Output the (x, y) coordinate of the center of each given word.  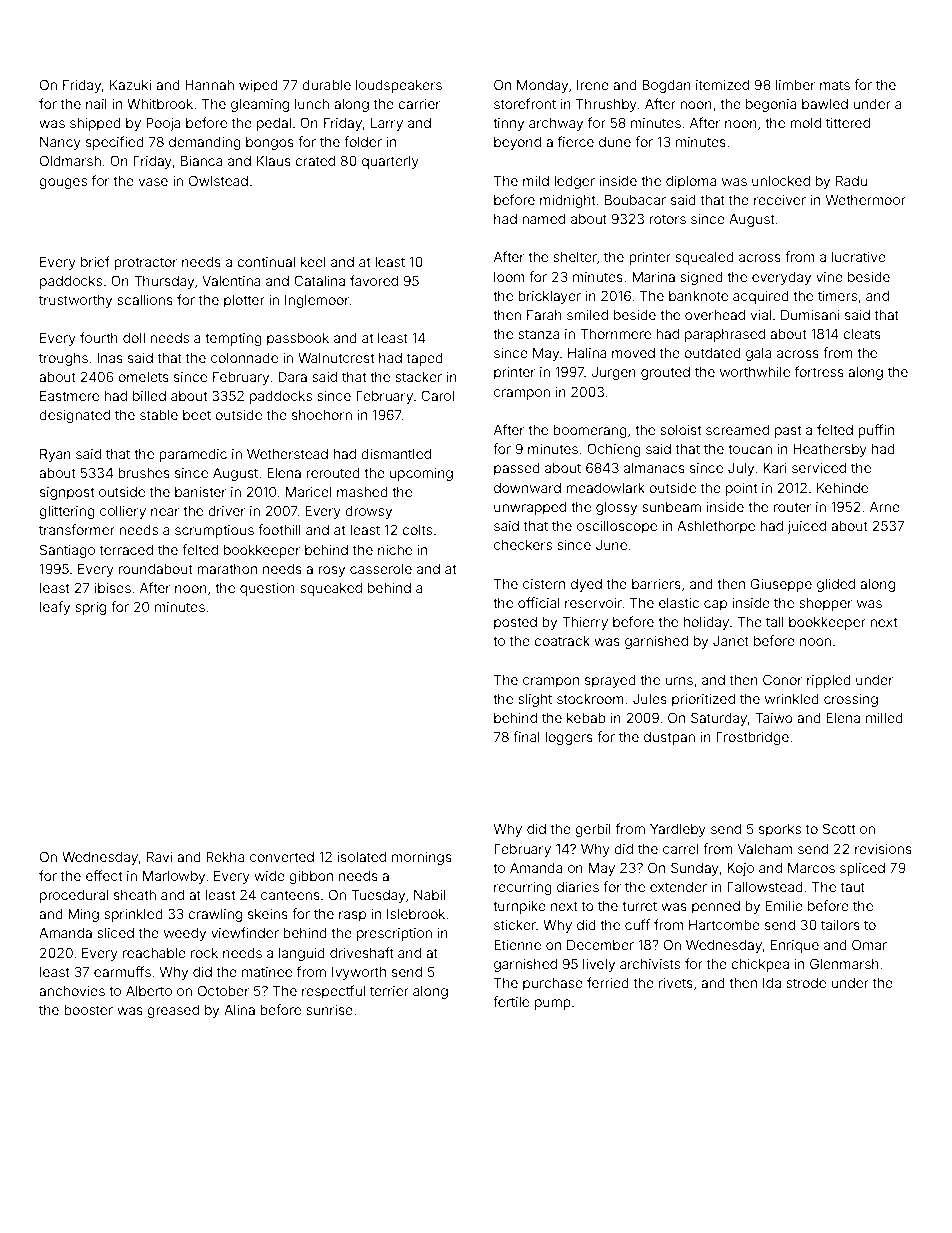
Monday (542, 86)
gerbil (593, 830)
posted (515, 623)
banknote (698, 296)
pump (553, 1004)
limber (795, 85)
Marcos (811, 868)
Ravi (159, 857)
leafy (55, 608)
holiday (706, 623)
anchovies (72, 991)
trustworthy (75, 301)
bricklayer (549, 297)
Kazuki (131, 85)
